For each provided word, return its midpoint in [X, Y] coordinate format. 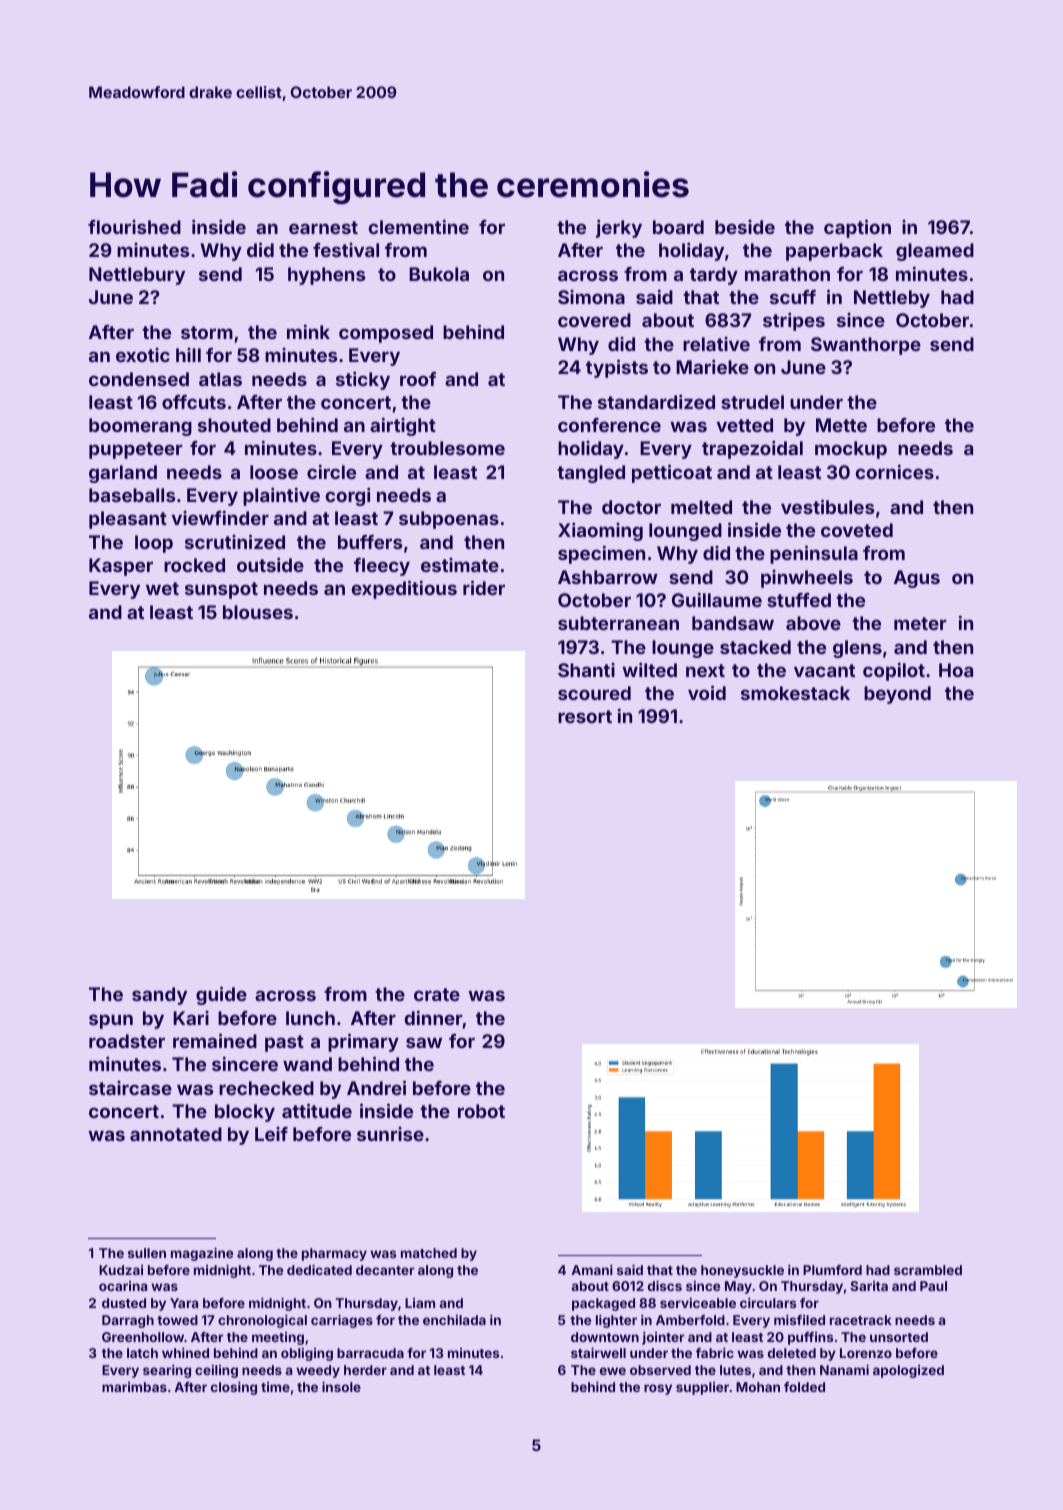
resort [585, 716]
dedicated [319, 1269]
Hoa [956, 670]
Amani [592, 1269]
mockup [851, 450]
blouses [258, 612]
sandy [159, 996]
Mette [841, 425]
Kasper [121, 567]
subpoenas [449, 520]
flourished [134, 227]
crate [437, 994]
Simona [591, 297]
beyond [897, 695]
